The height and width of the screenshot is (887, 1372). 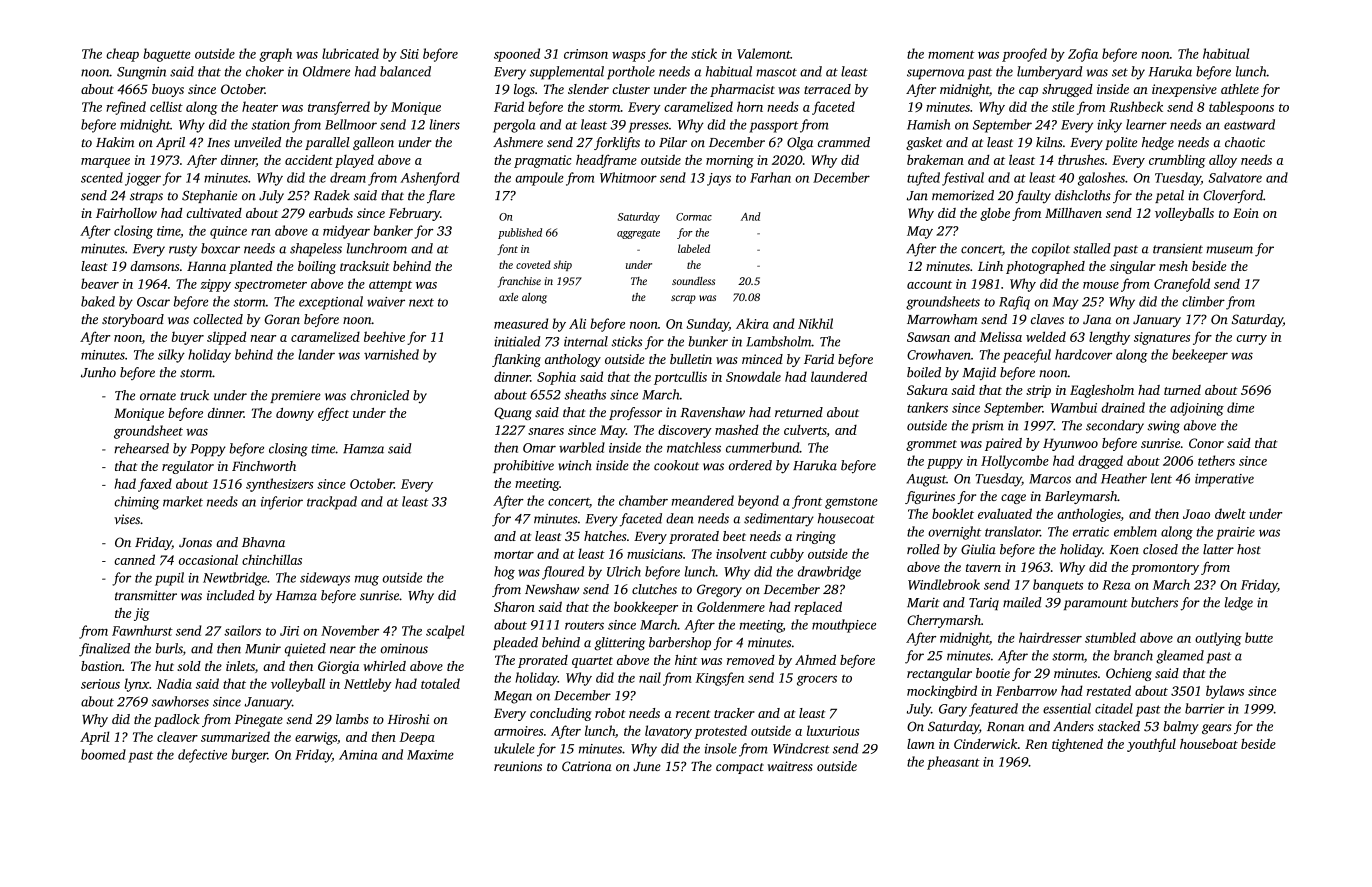 What do you see at coordinates (100, 684) in the screenshot?
I see `serious` at bounding box center [100, 684].
